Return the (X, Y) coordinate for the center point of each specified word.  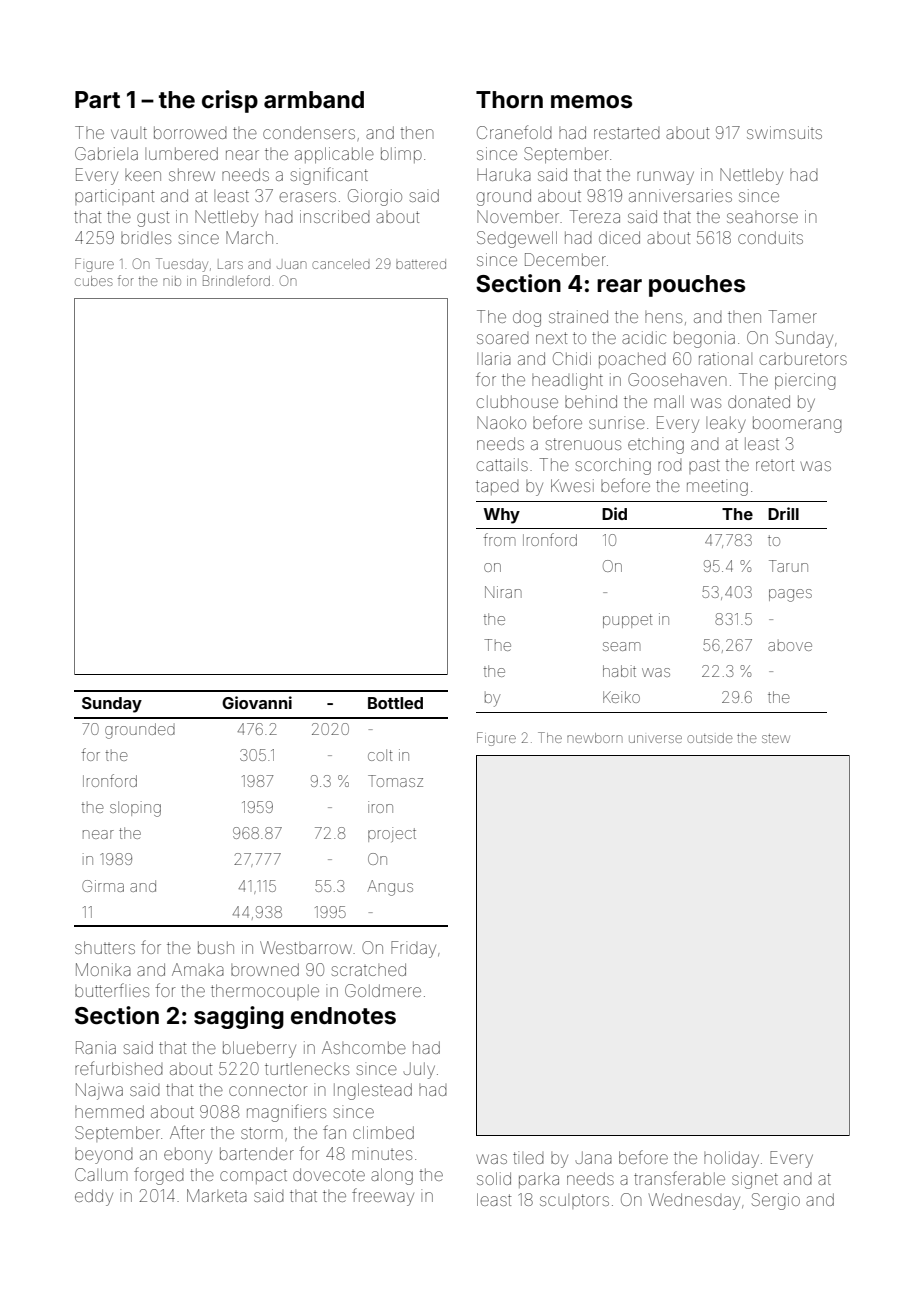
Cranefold (514, 132)
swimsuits (784, 132)
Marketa (217, 1195)
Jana (593, 1157)
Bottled (395, 703)
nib (172, 281)
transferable (679, 1178)
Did (614, 513)
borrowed (190, 132)
